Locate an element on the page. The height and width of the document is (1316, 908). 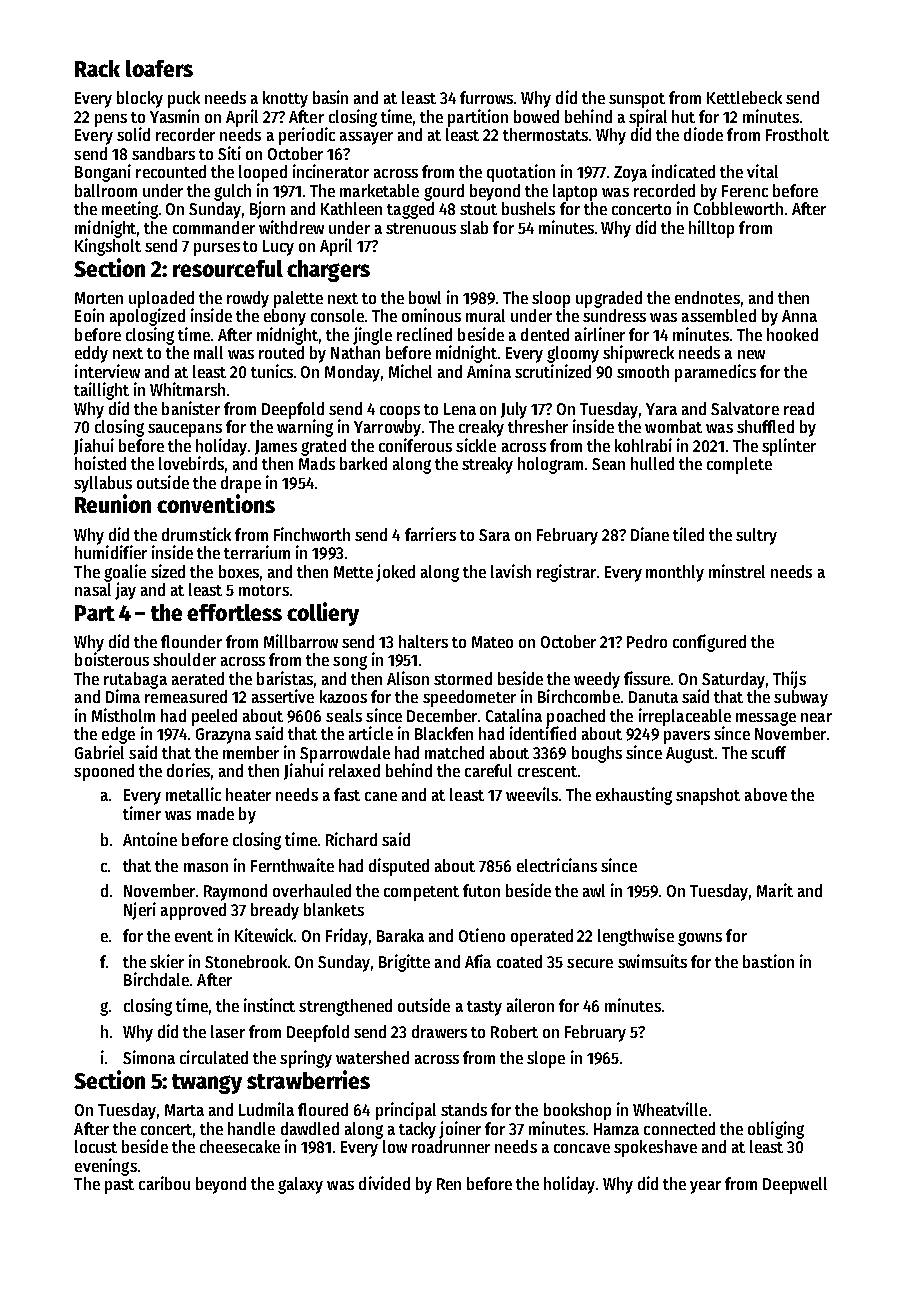
lengthwise is located at coordinates (636, 937).
